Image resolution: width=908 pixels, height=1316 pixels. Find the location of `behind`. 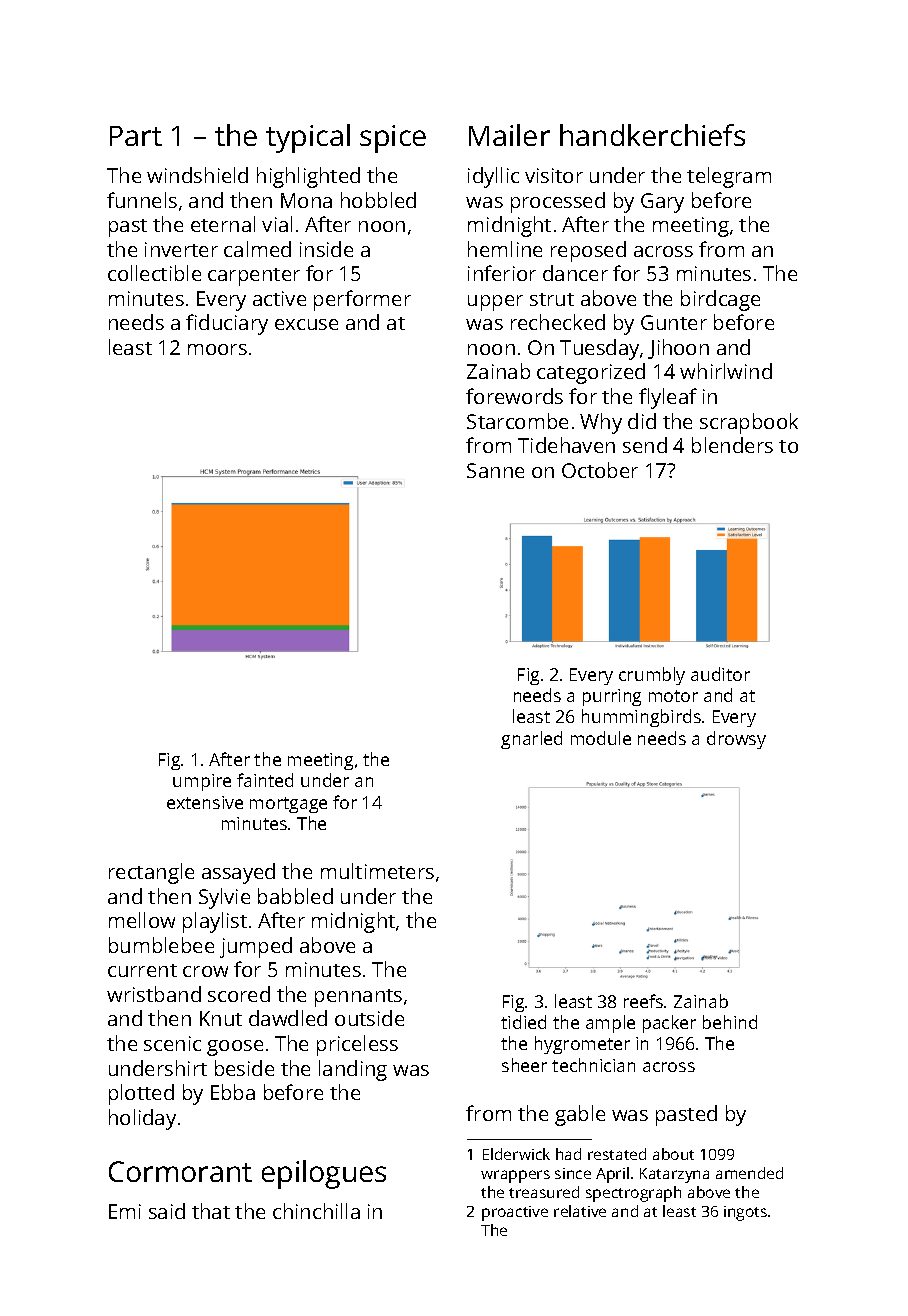

behind is located at coordinates (730, 1022).
